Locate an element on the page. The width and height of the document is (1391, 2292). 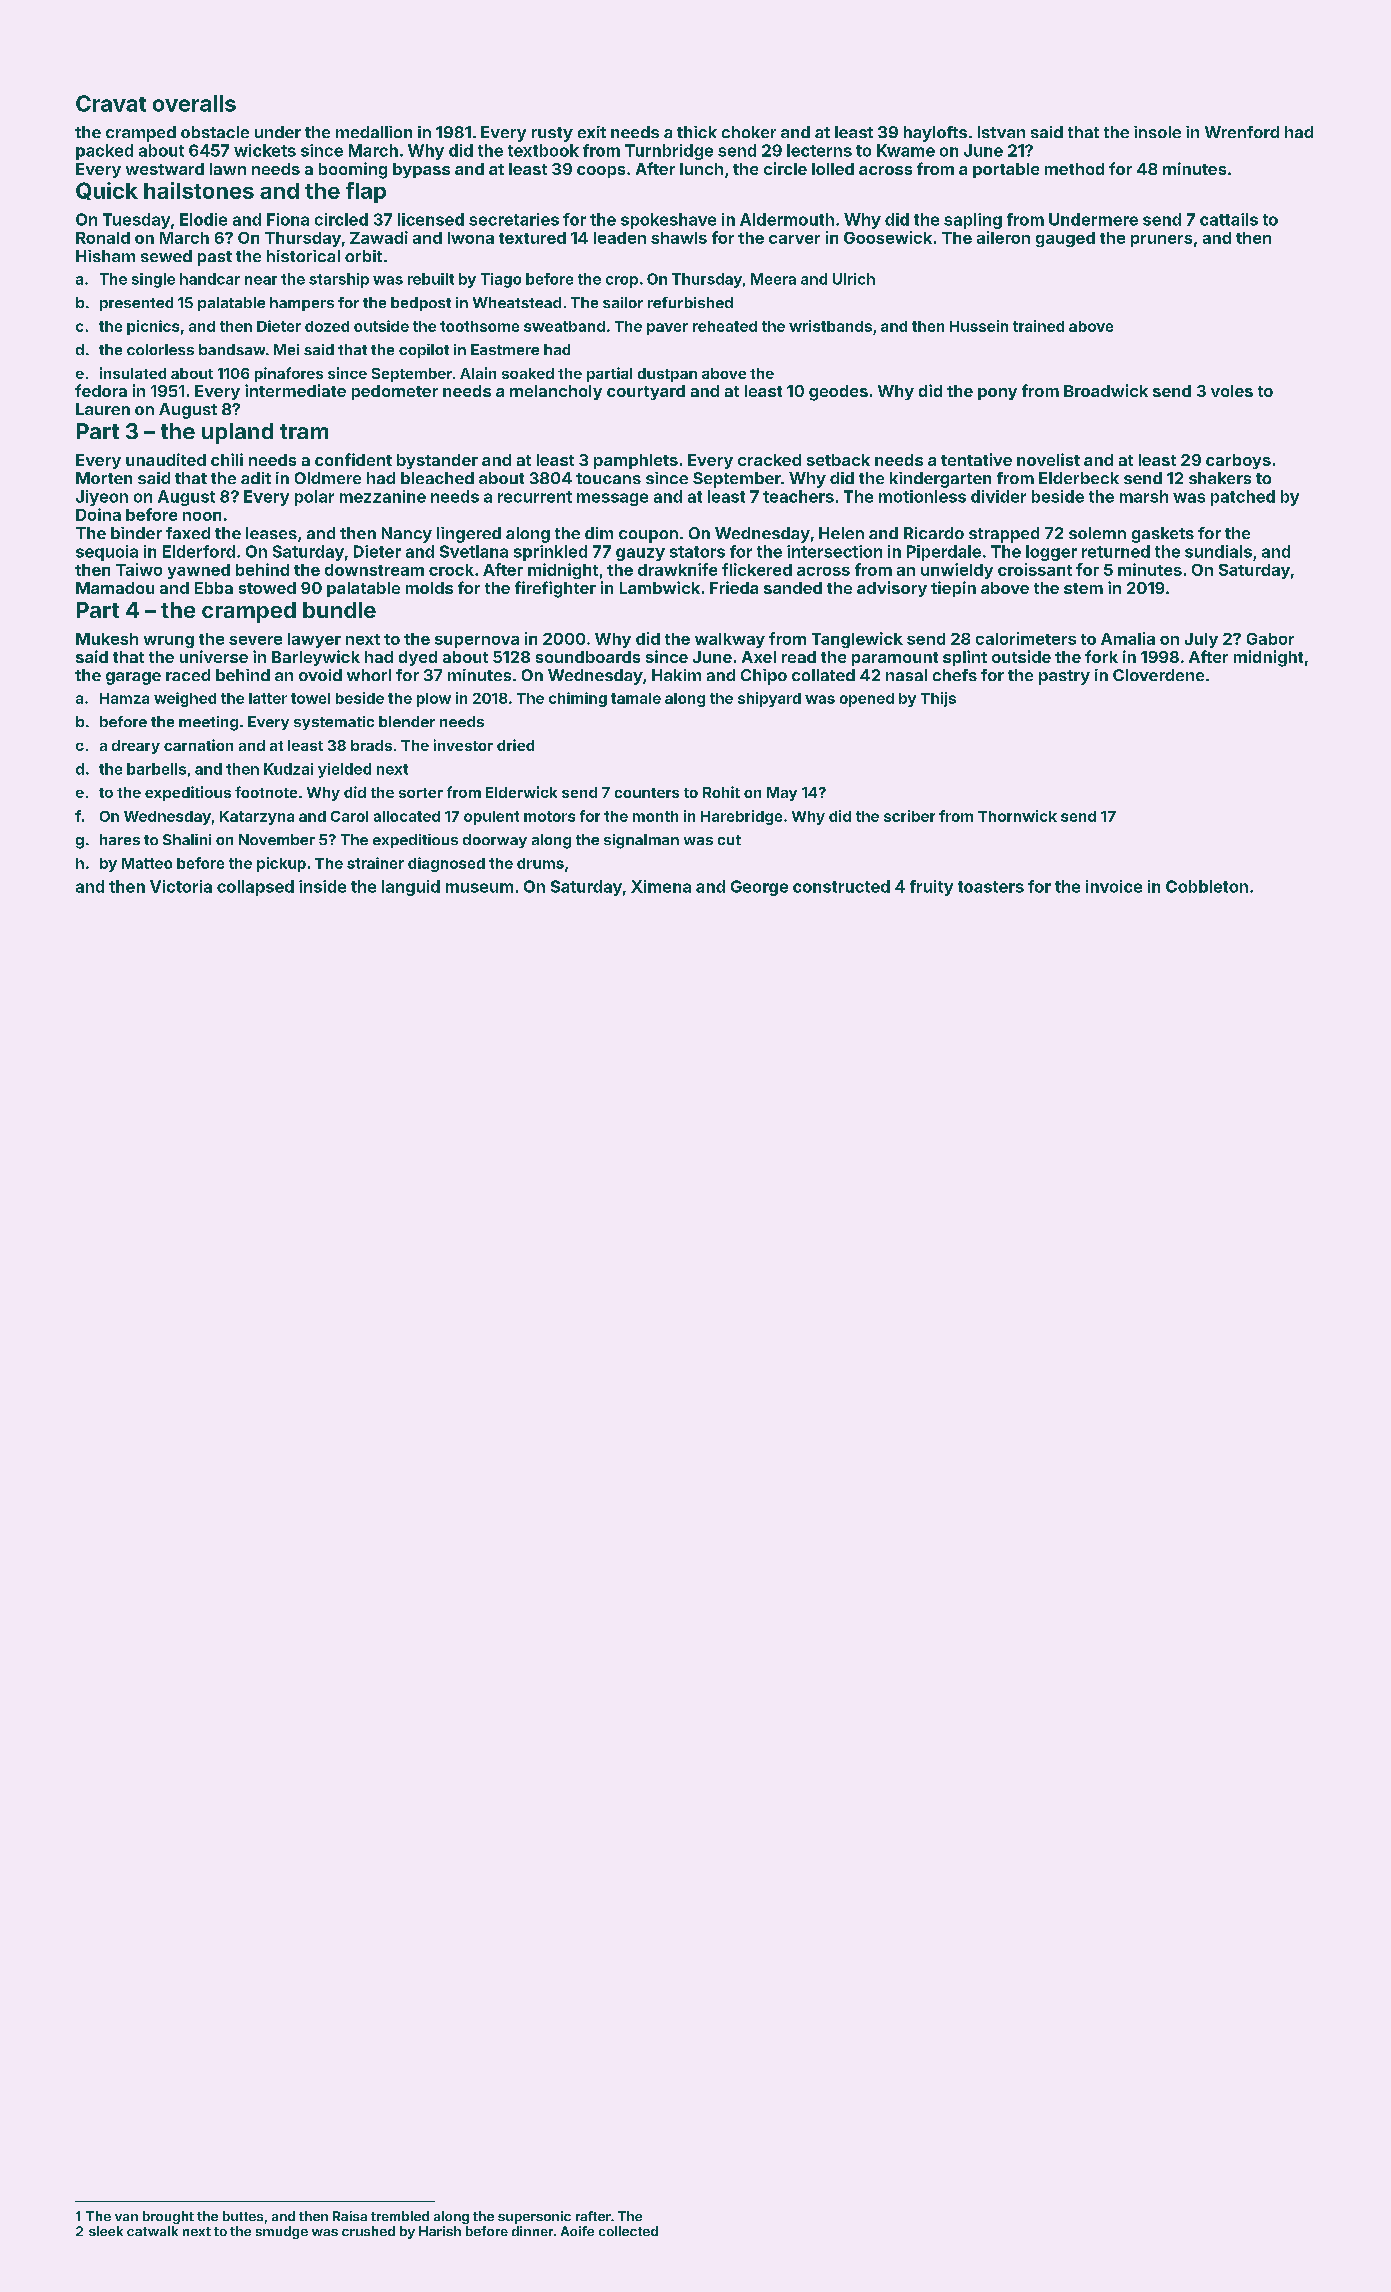
supersonic is located at coordinates (534, 2217).
